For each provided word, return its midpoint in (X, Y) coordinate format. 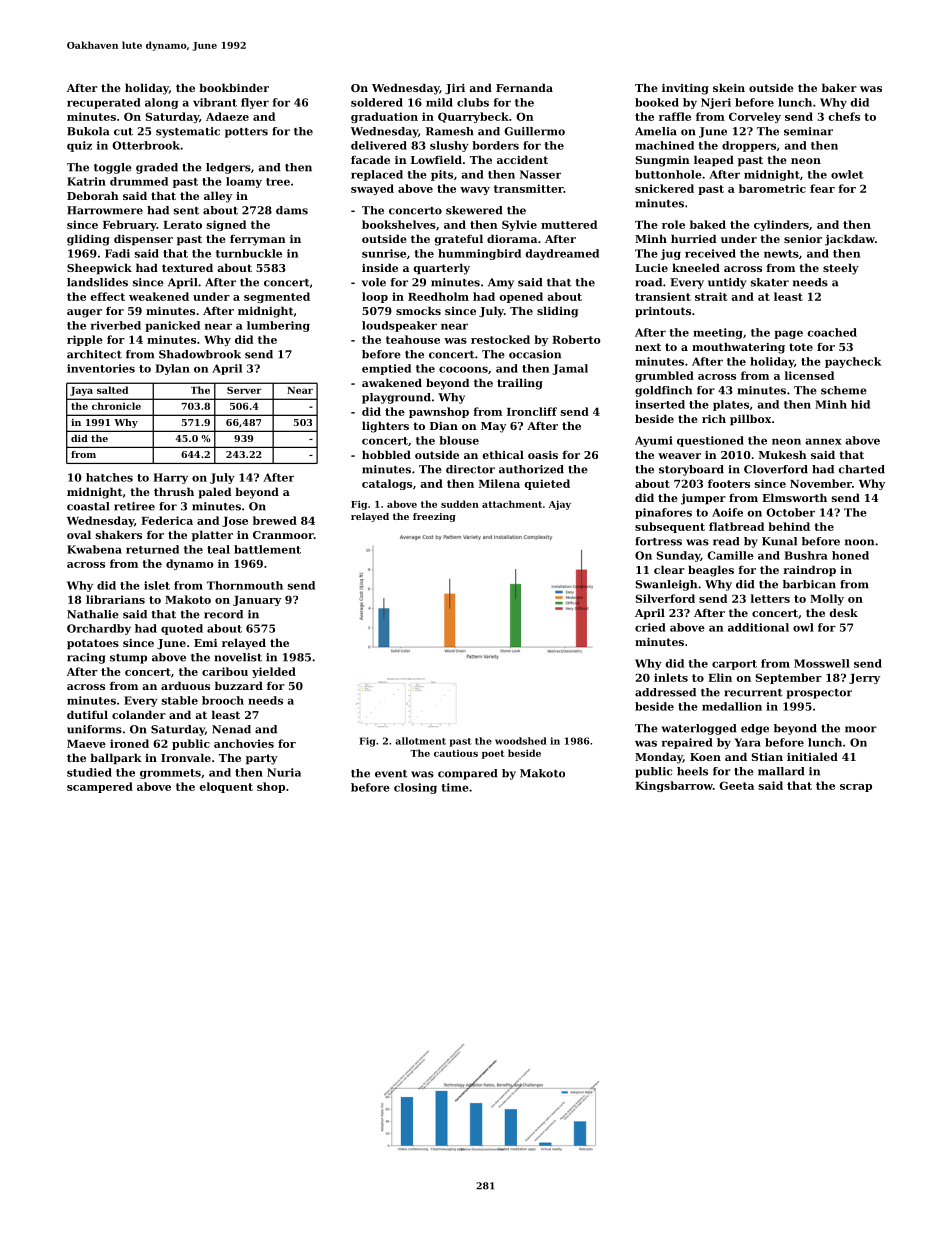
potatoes (93, 644)
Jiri (455, 89)
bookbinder (234, 87)
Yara (747, 742)
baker (839, 87)
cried (650, 627)
